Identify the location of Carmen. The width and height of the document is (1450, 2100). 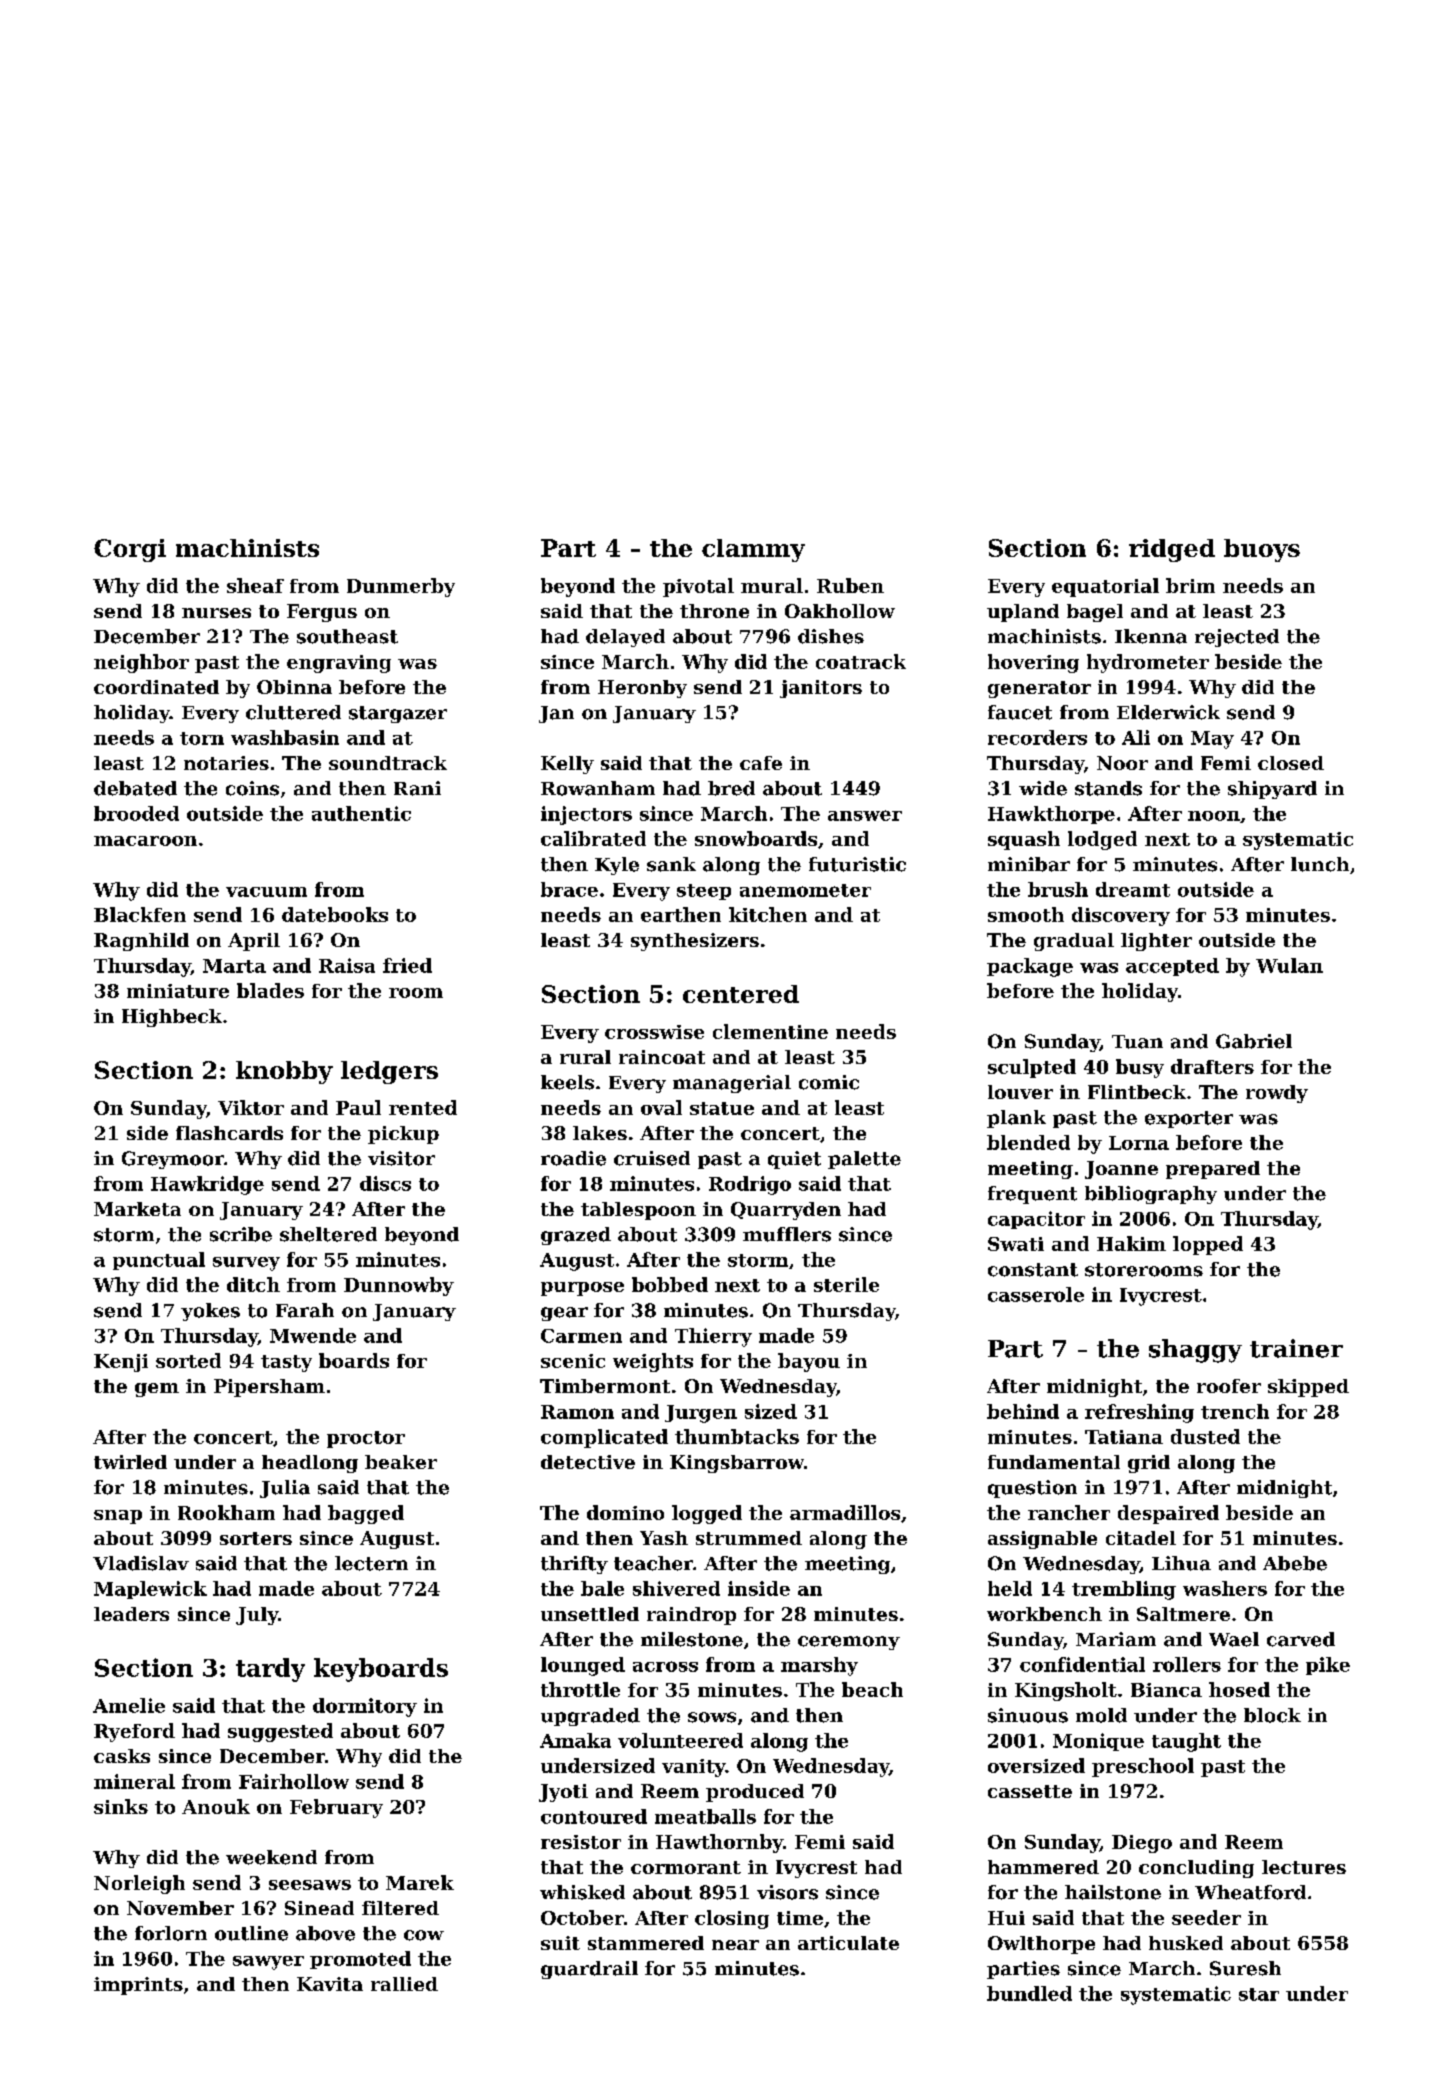
(581, 1336).
